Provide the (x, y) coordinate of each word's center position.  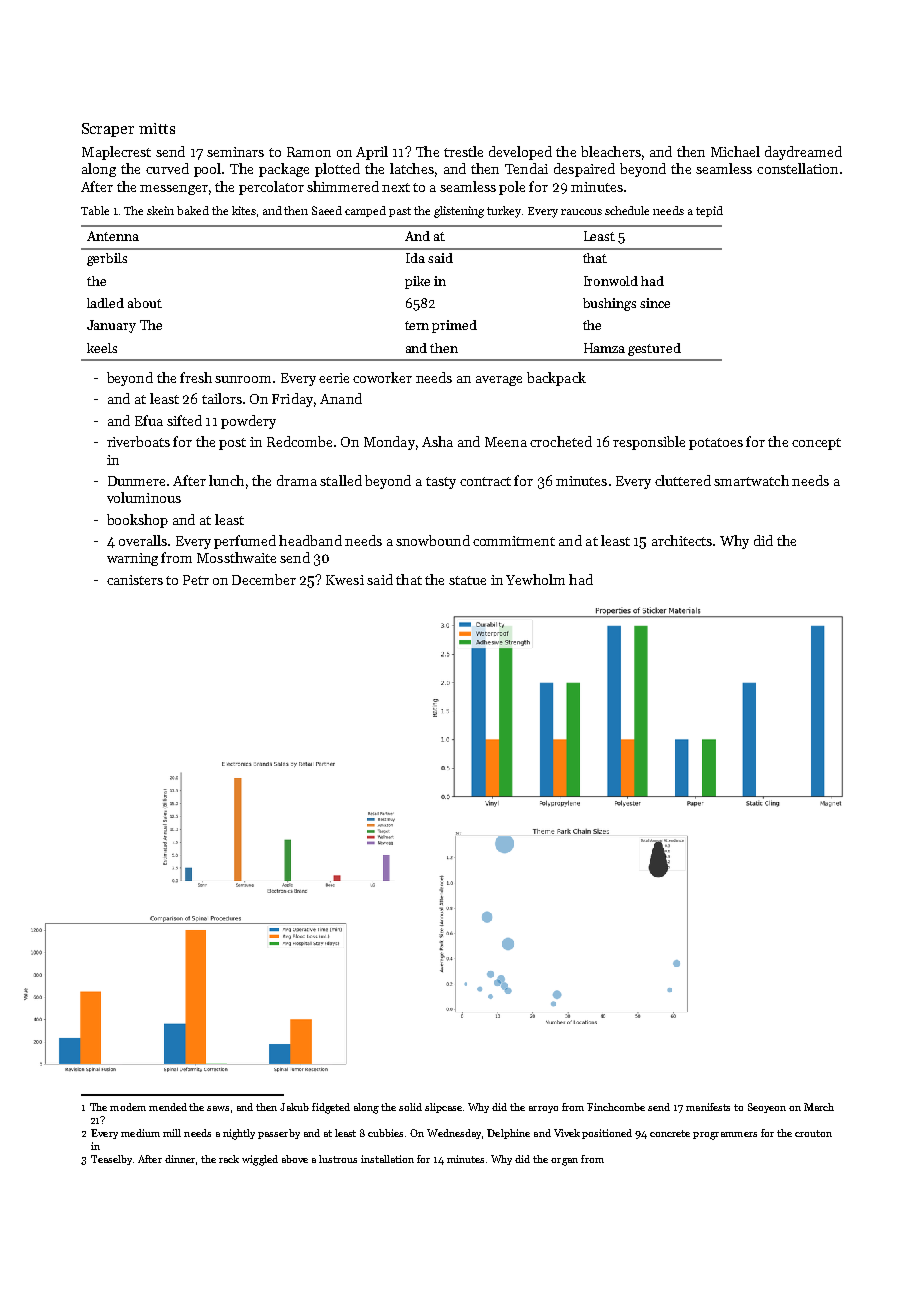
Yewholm (535, 579)
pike (417, 282)
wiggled (260, 1160)
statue (467, 580)
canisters (135, 580)
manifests (708, 1107)
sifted (184, 420)
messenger (174, 190)
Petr (196, 580)
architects (682, 540)
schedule (627, 210)
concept (816, 444)
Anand (341, 398)
